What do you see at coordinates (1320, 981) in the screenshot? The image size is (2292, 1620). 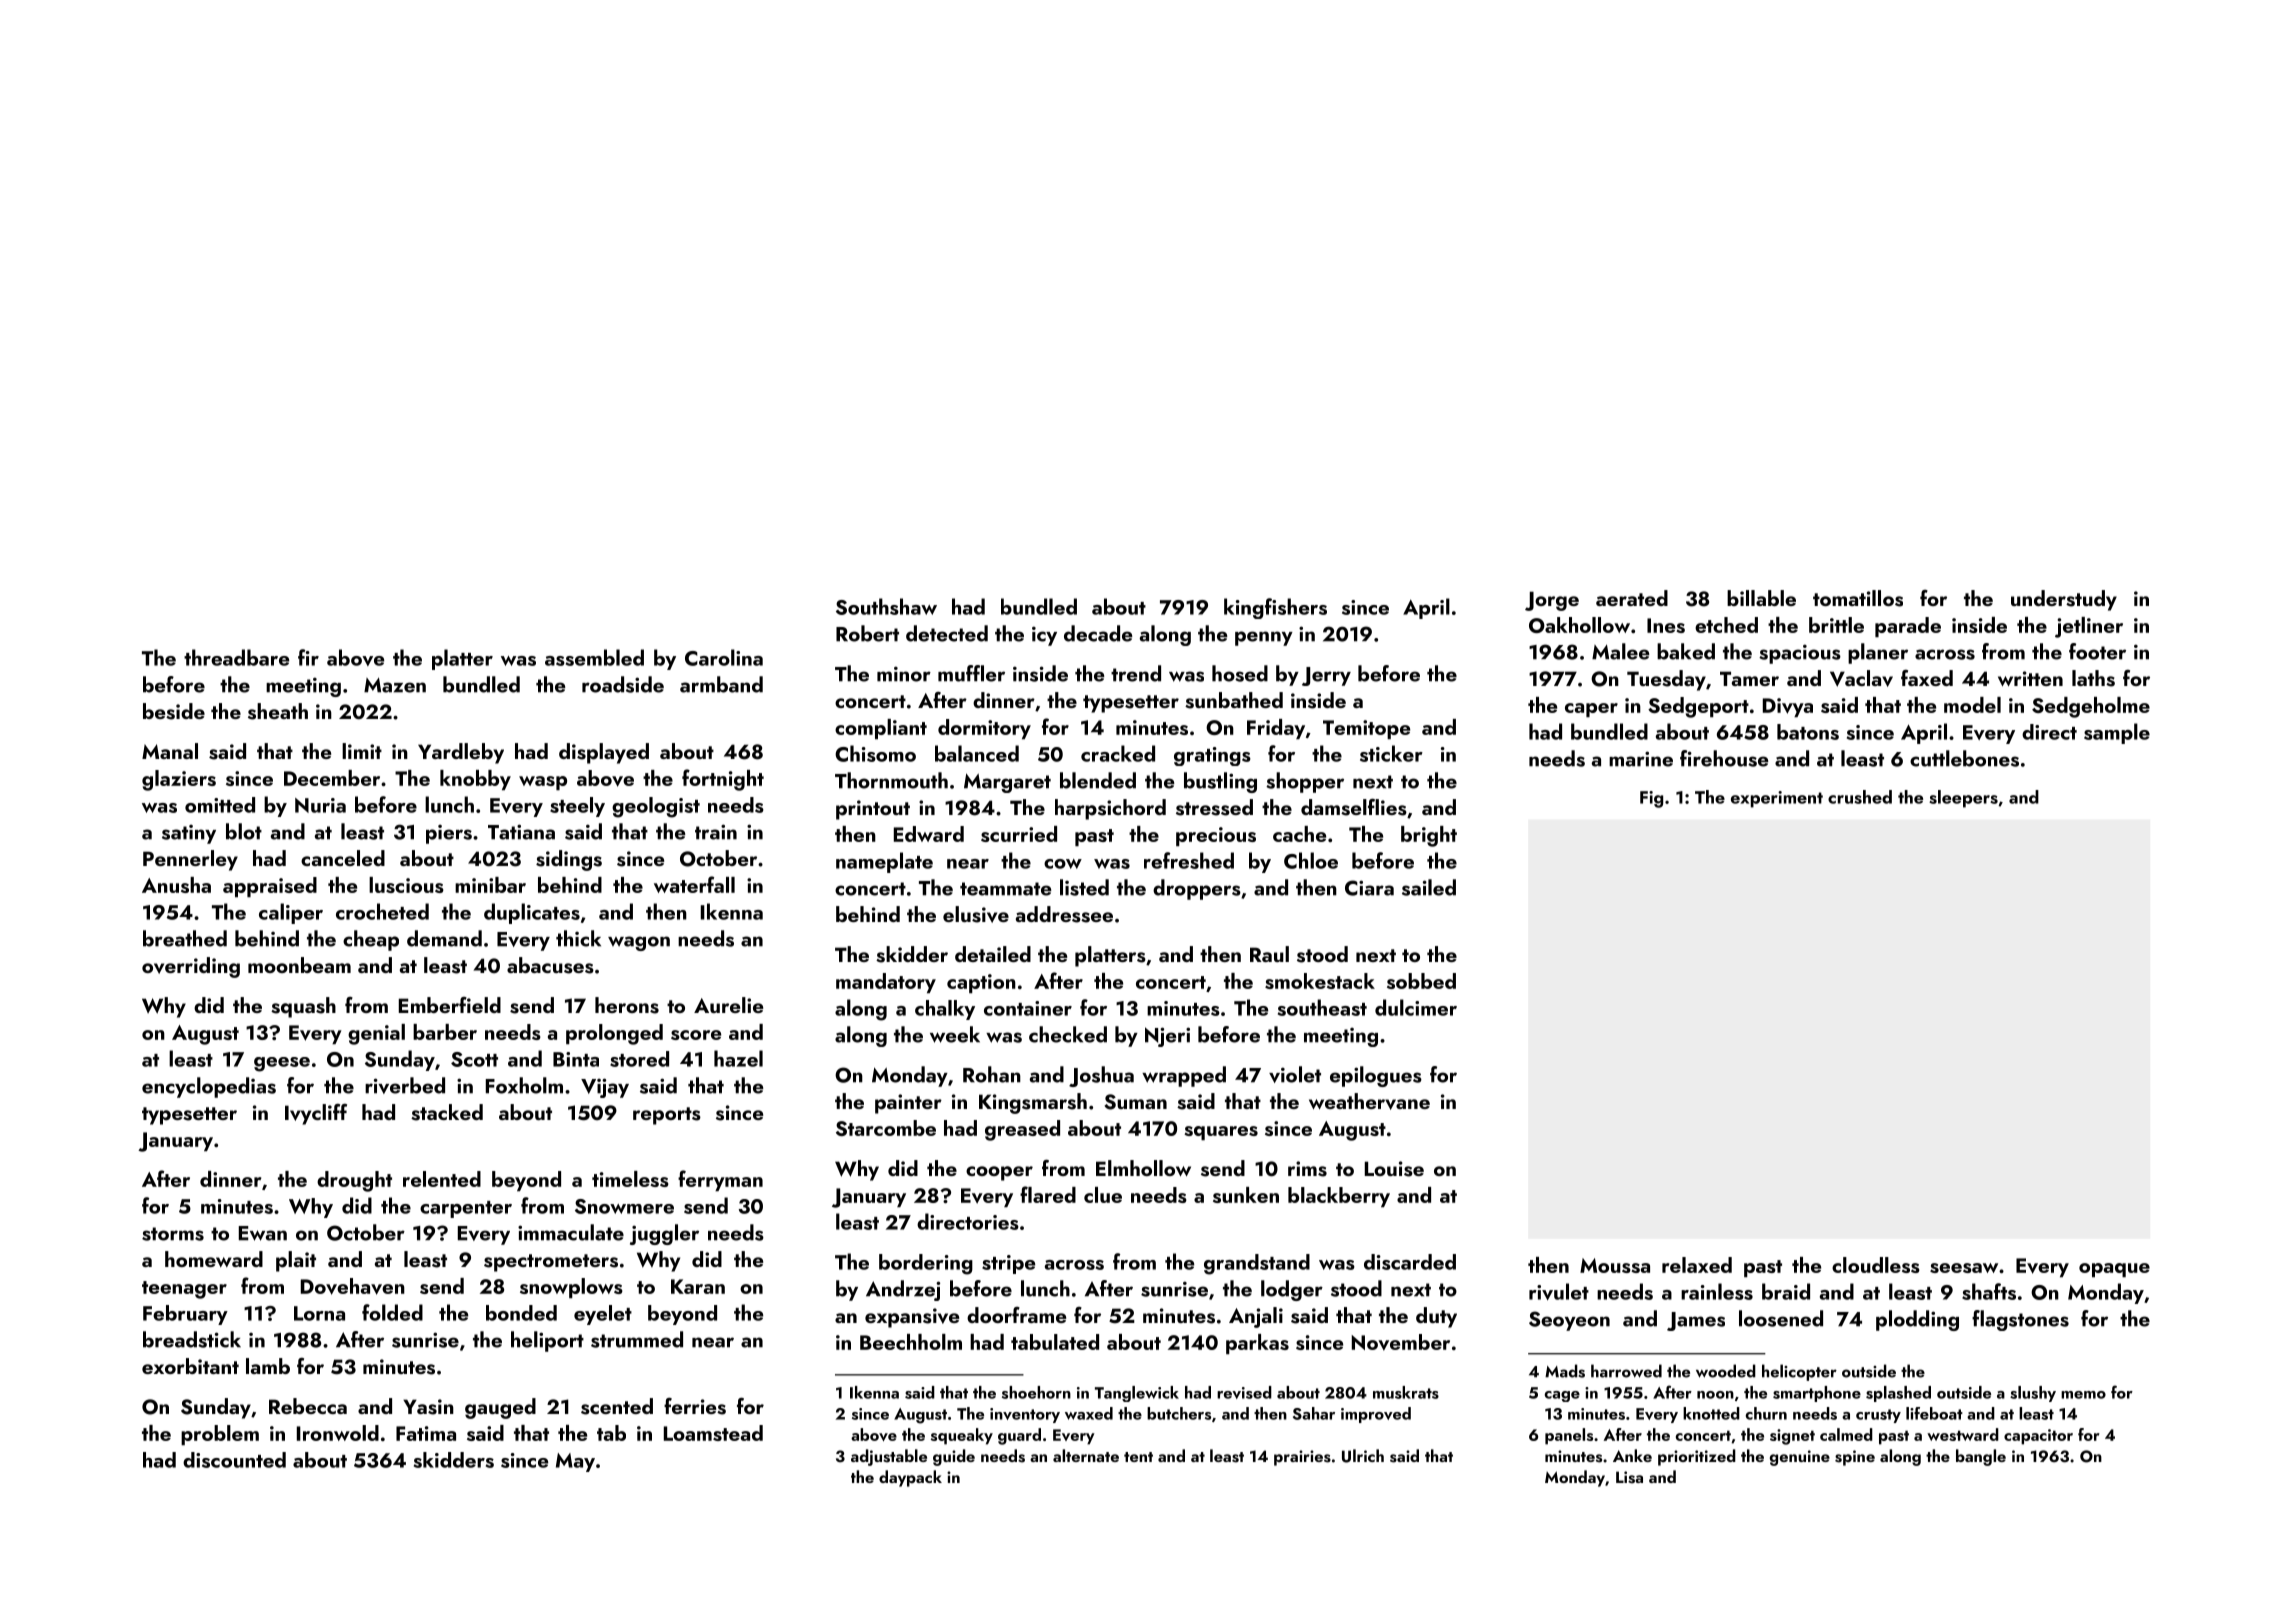 I see `smokestack` at bounding box center [1320, 981].
